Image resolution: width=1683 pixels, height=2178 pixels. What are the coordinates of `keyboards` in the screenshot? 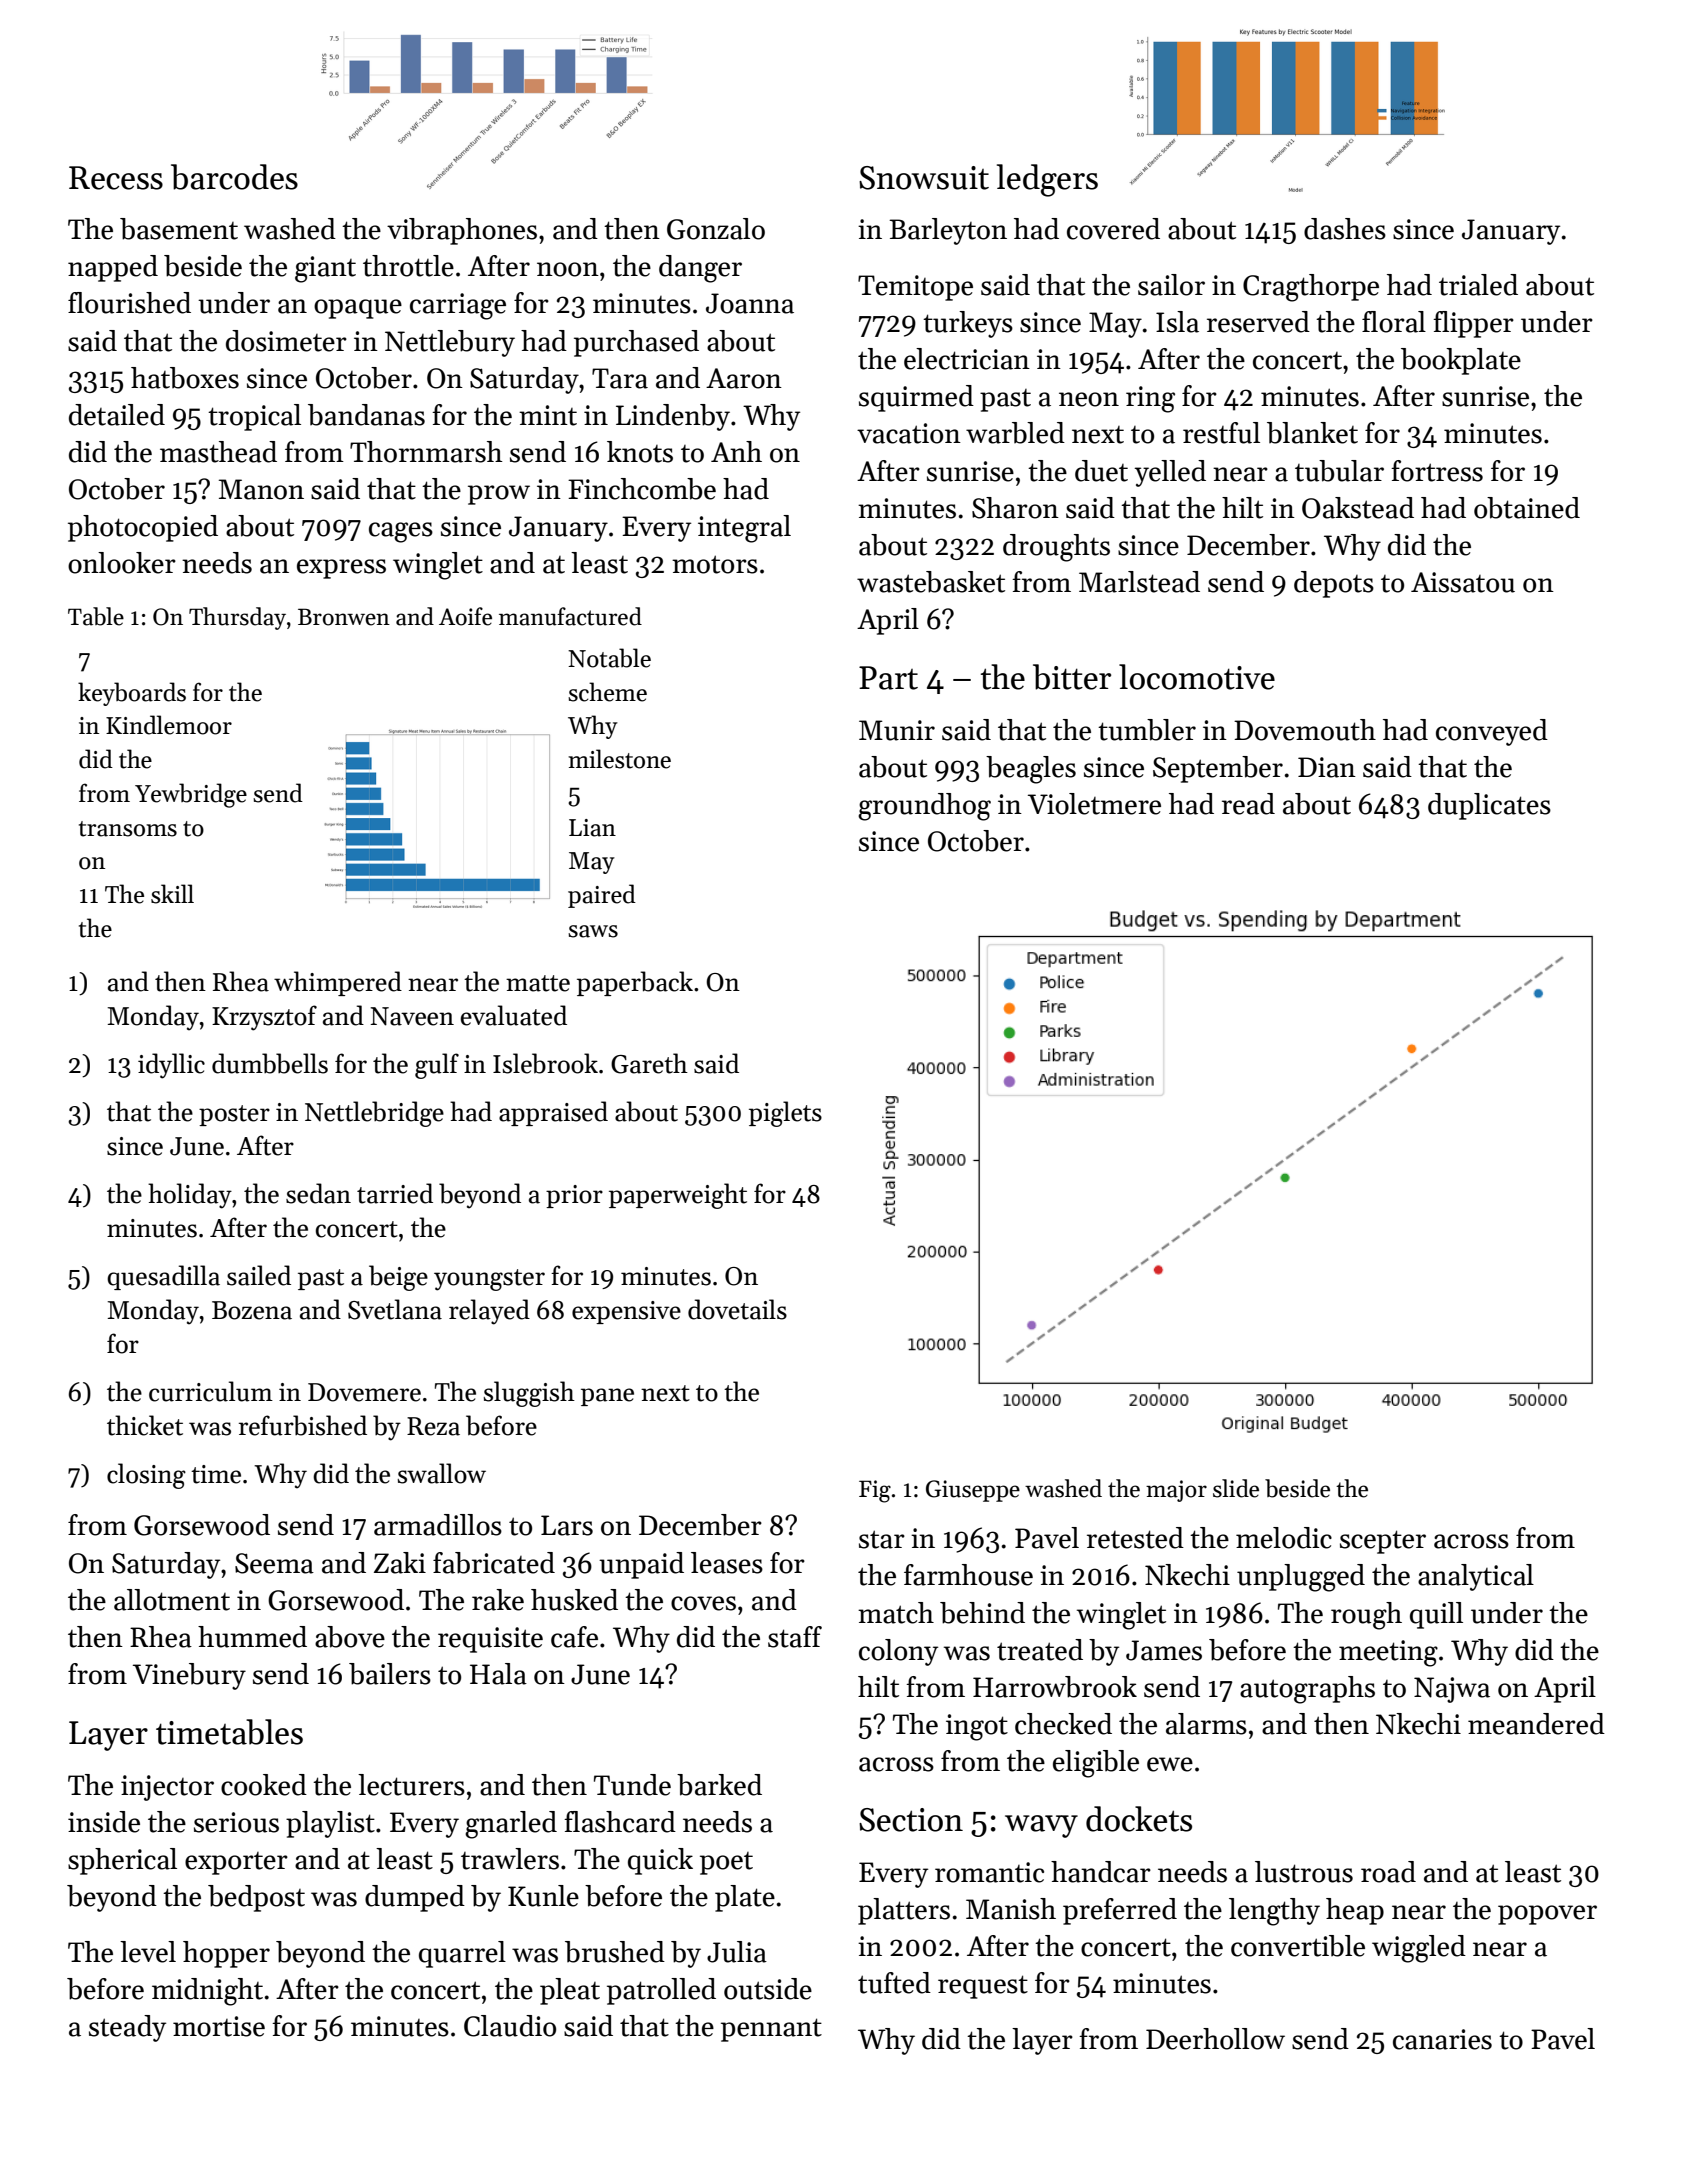 It's located at (132, 694).
